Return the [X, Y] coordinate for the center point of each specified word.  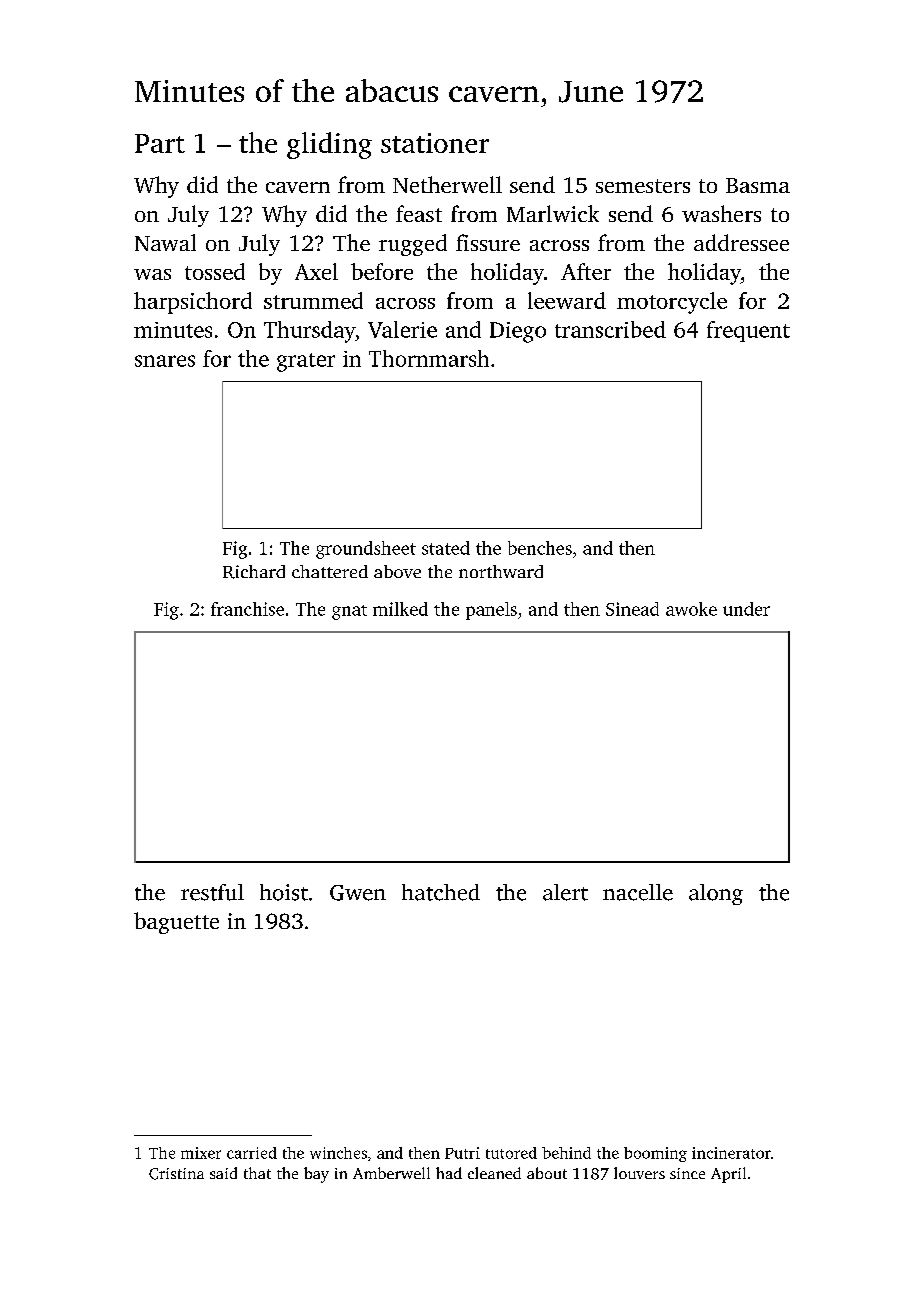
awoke [691, 609]
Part [160, 143]
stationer [435, 143]
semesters [643, 186]
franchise [247, 609]
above [397, 571]
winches [338, 1153]
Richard [254, 572]
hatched [441, 892]
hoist [284, 892]
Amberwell [391, 1173]
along [716, 894]
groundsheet [366, 550]
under [746, 609]
